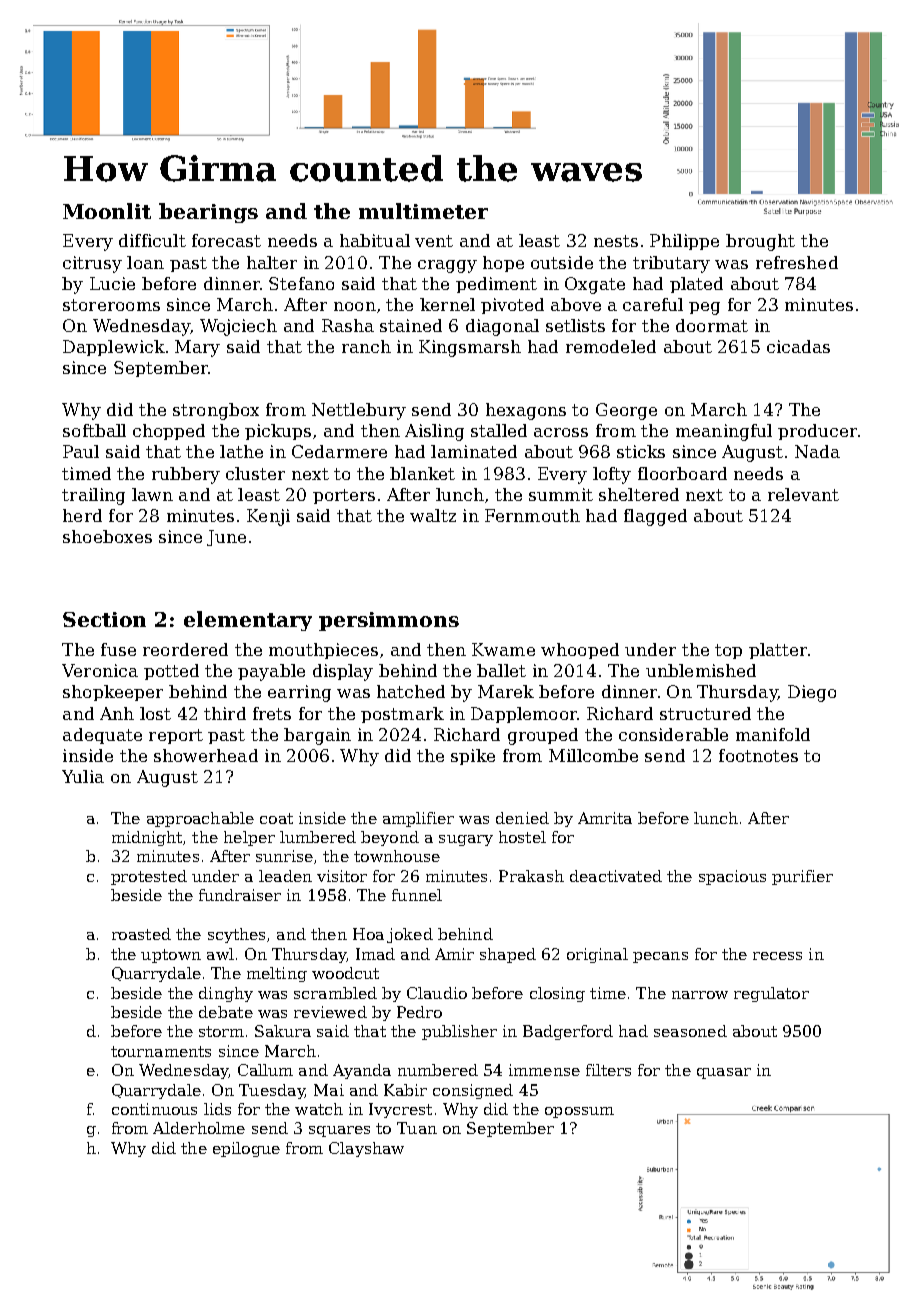 The image size is (924, 1314). What do you see at coordinates (169, 432) in the screenshot?
I see `chopped` at bounding box center [169, 432].
